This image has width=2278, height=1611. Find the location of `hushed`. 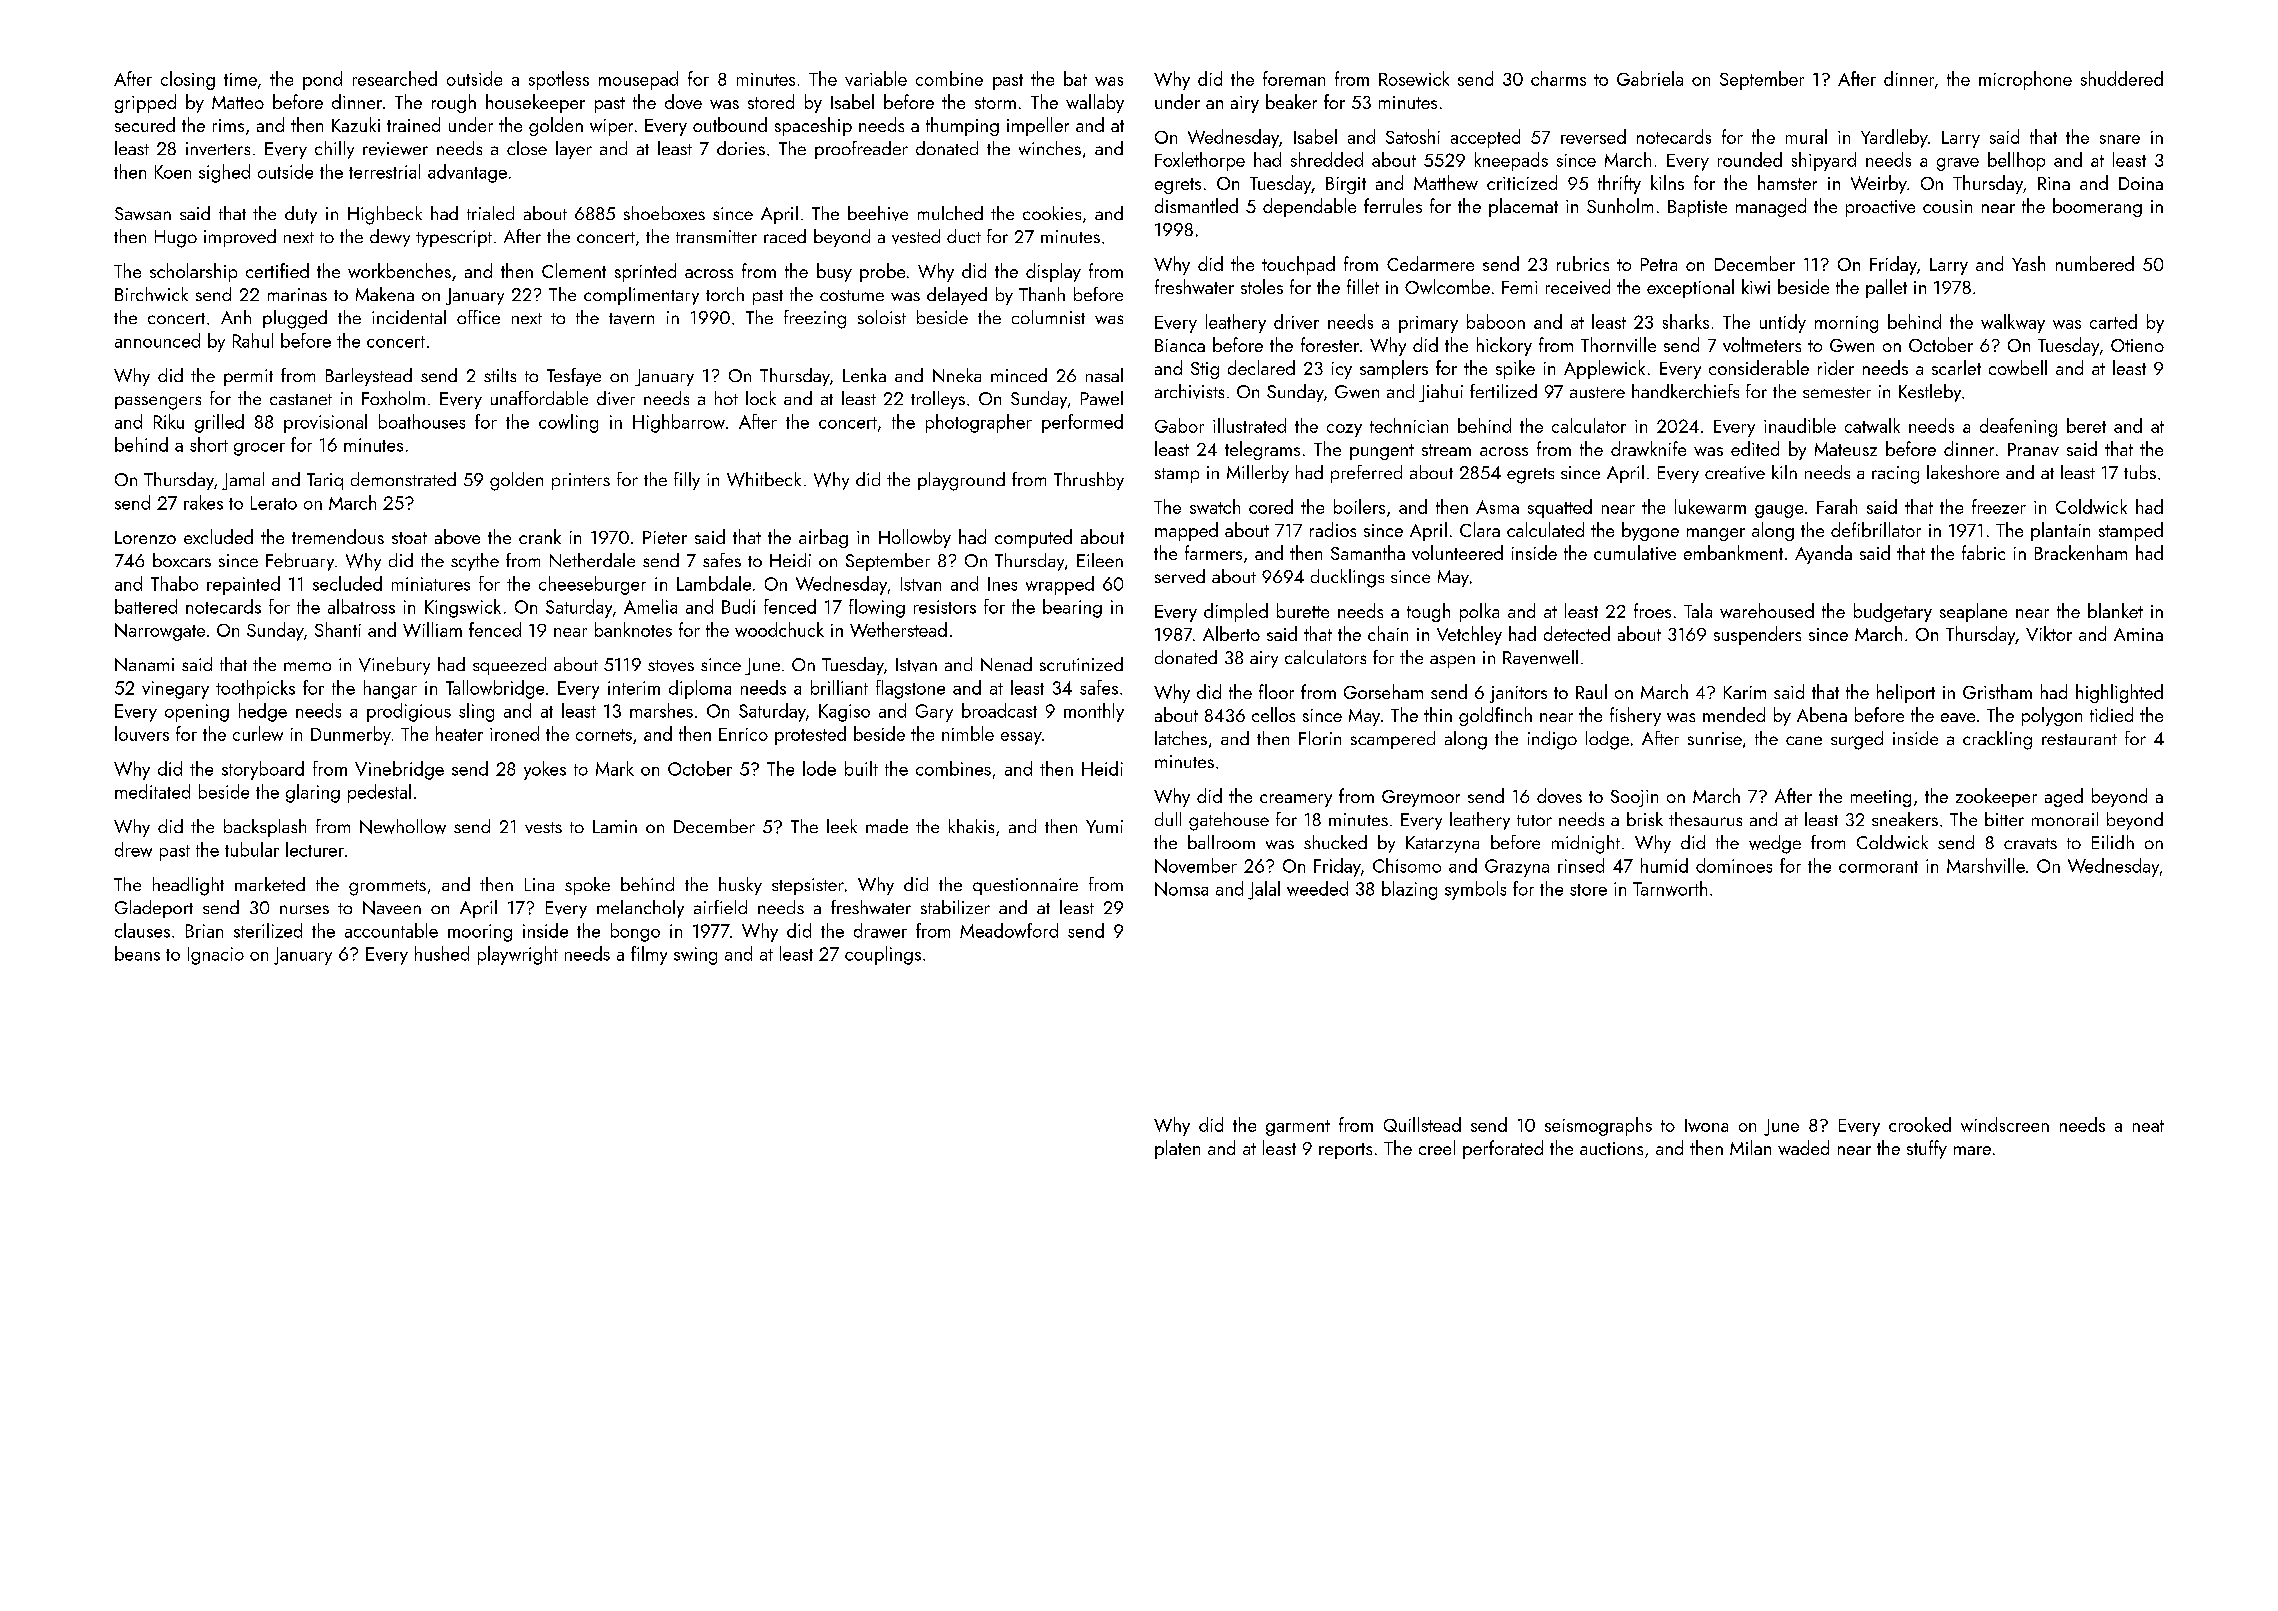

hushed is located at coordinates (442, 953).
